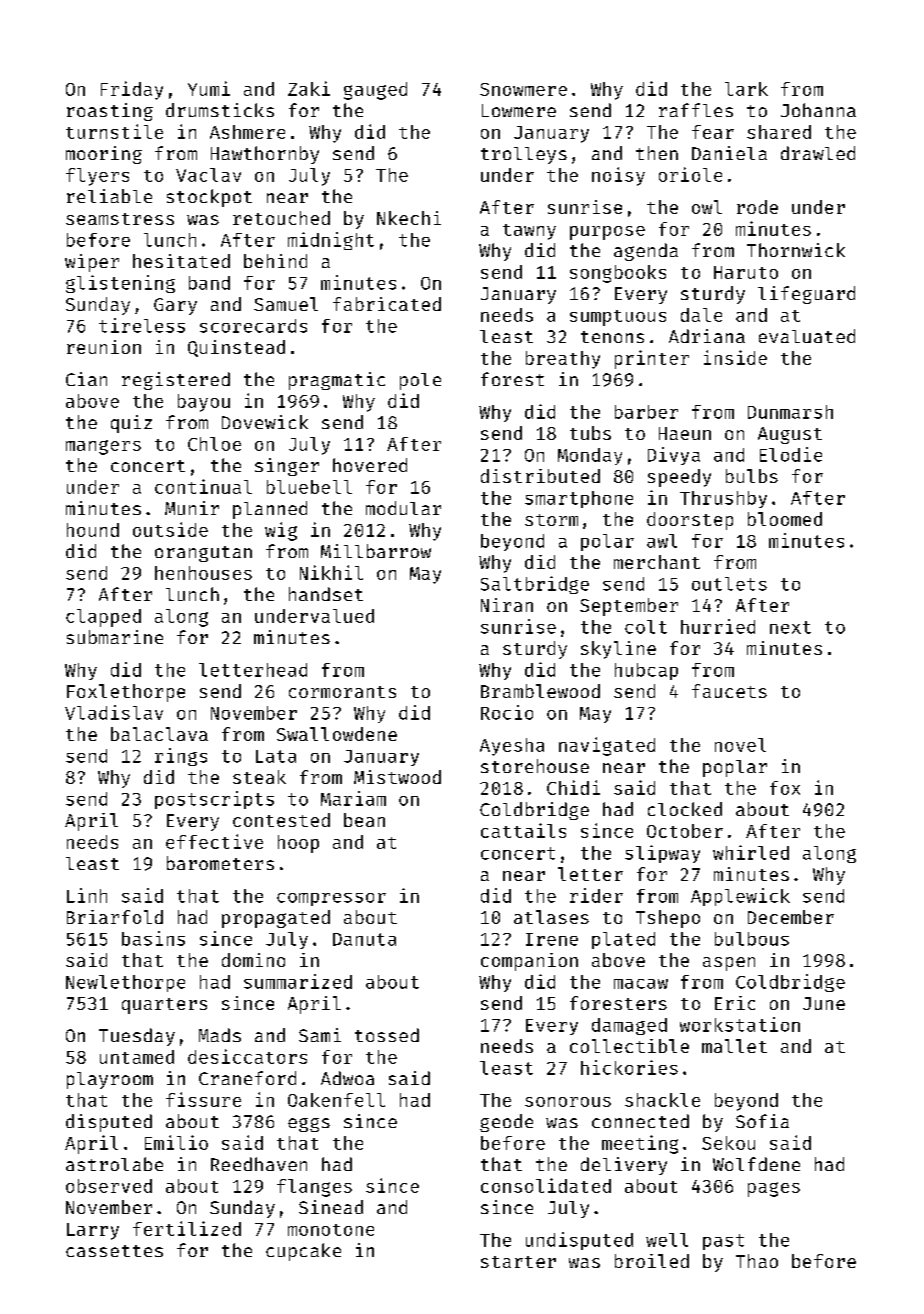 Image resolution: width=924 pixels, height=1314 pixels. Describe the element at coordinates (97, 177) in the image. I see `flyers` at that location.
